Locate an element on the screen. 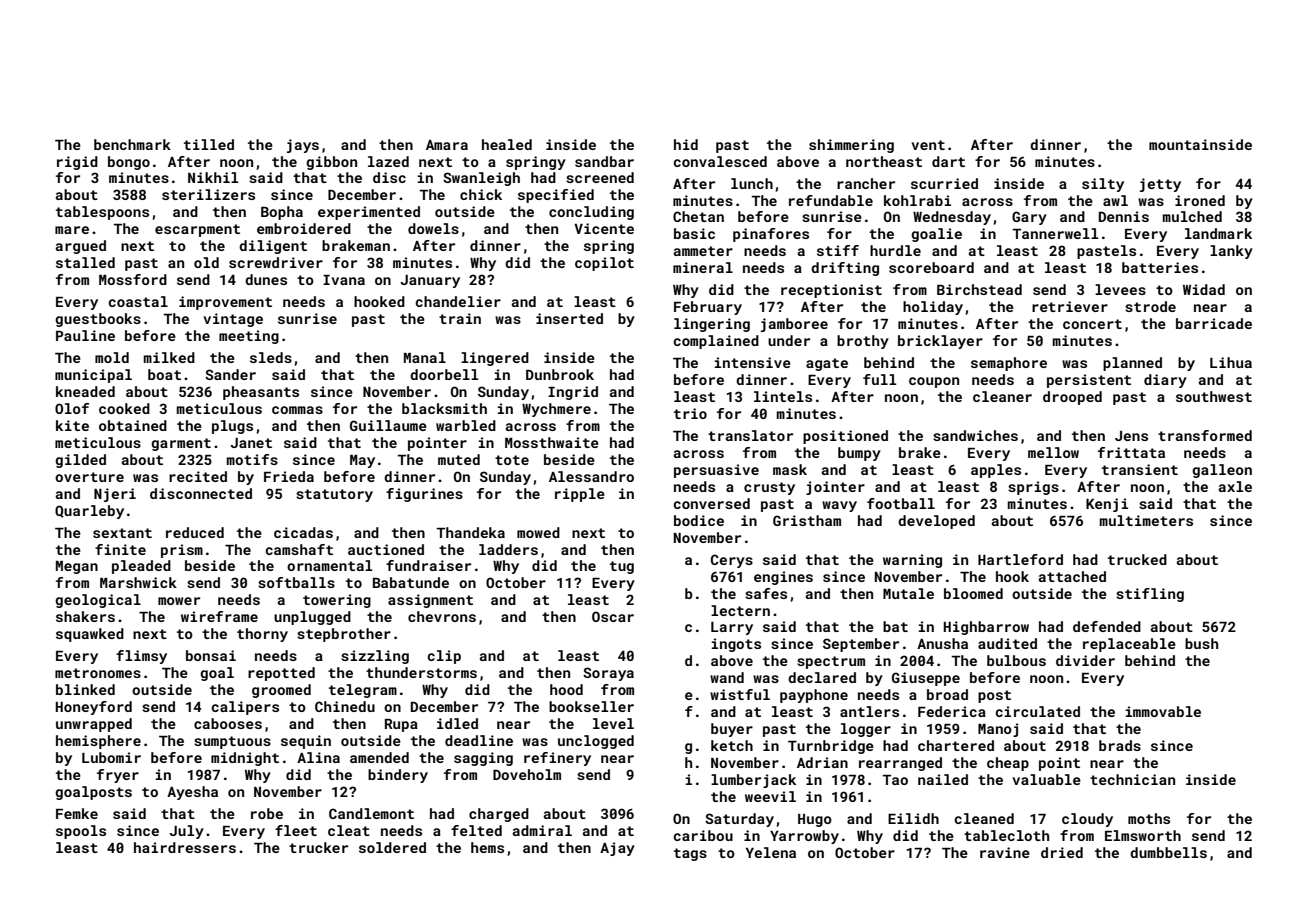 The height and width of the screenshot is (924, 1308). vent is located at coordinates (928, 145).
